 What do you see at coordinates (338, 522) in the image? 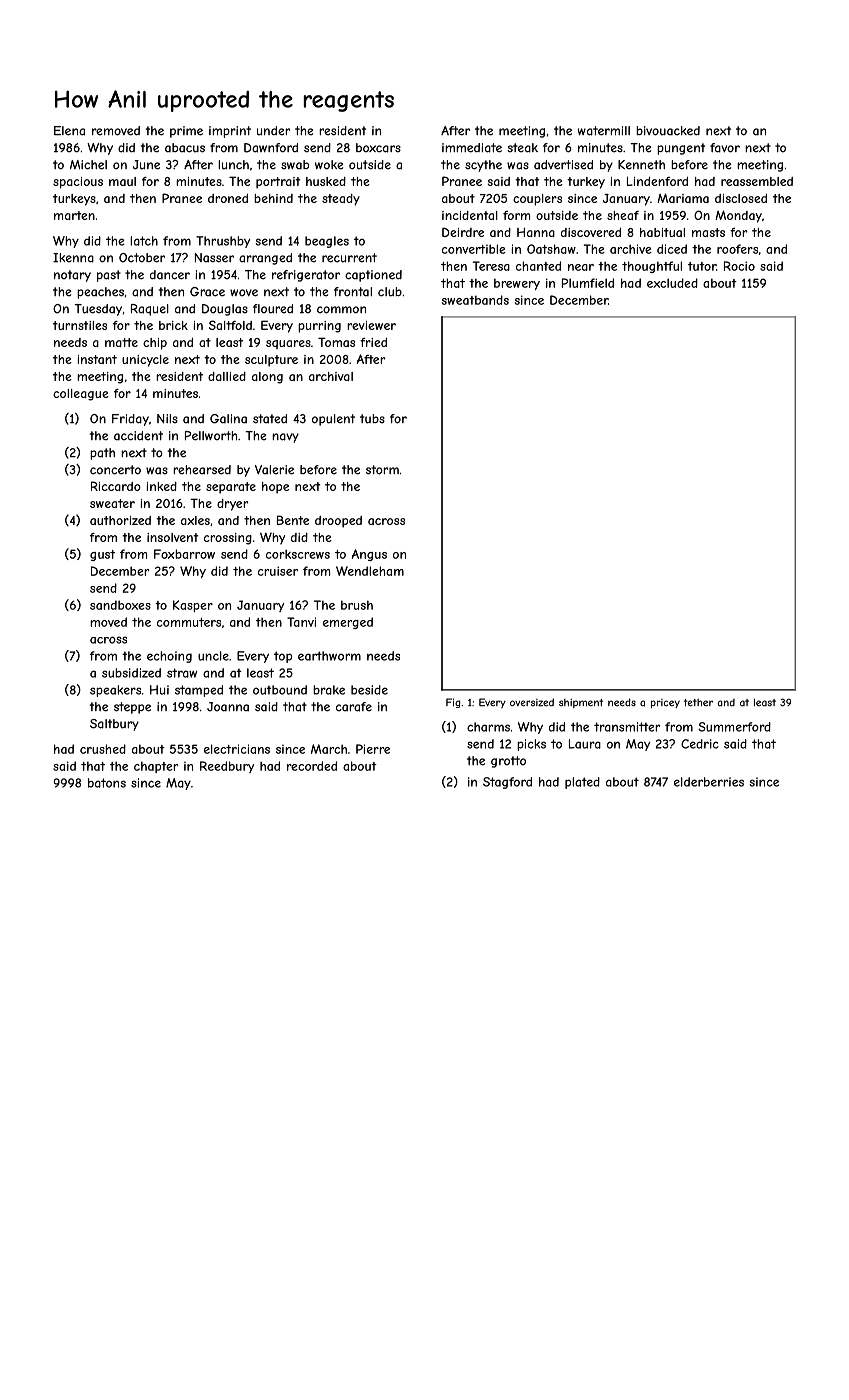
I see `drooped` at bounding box center [338, 522].
